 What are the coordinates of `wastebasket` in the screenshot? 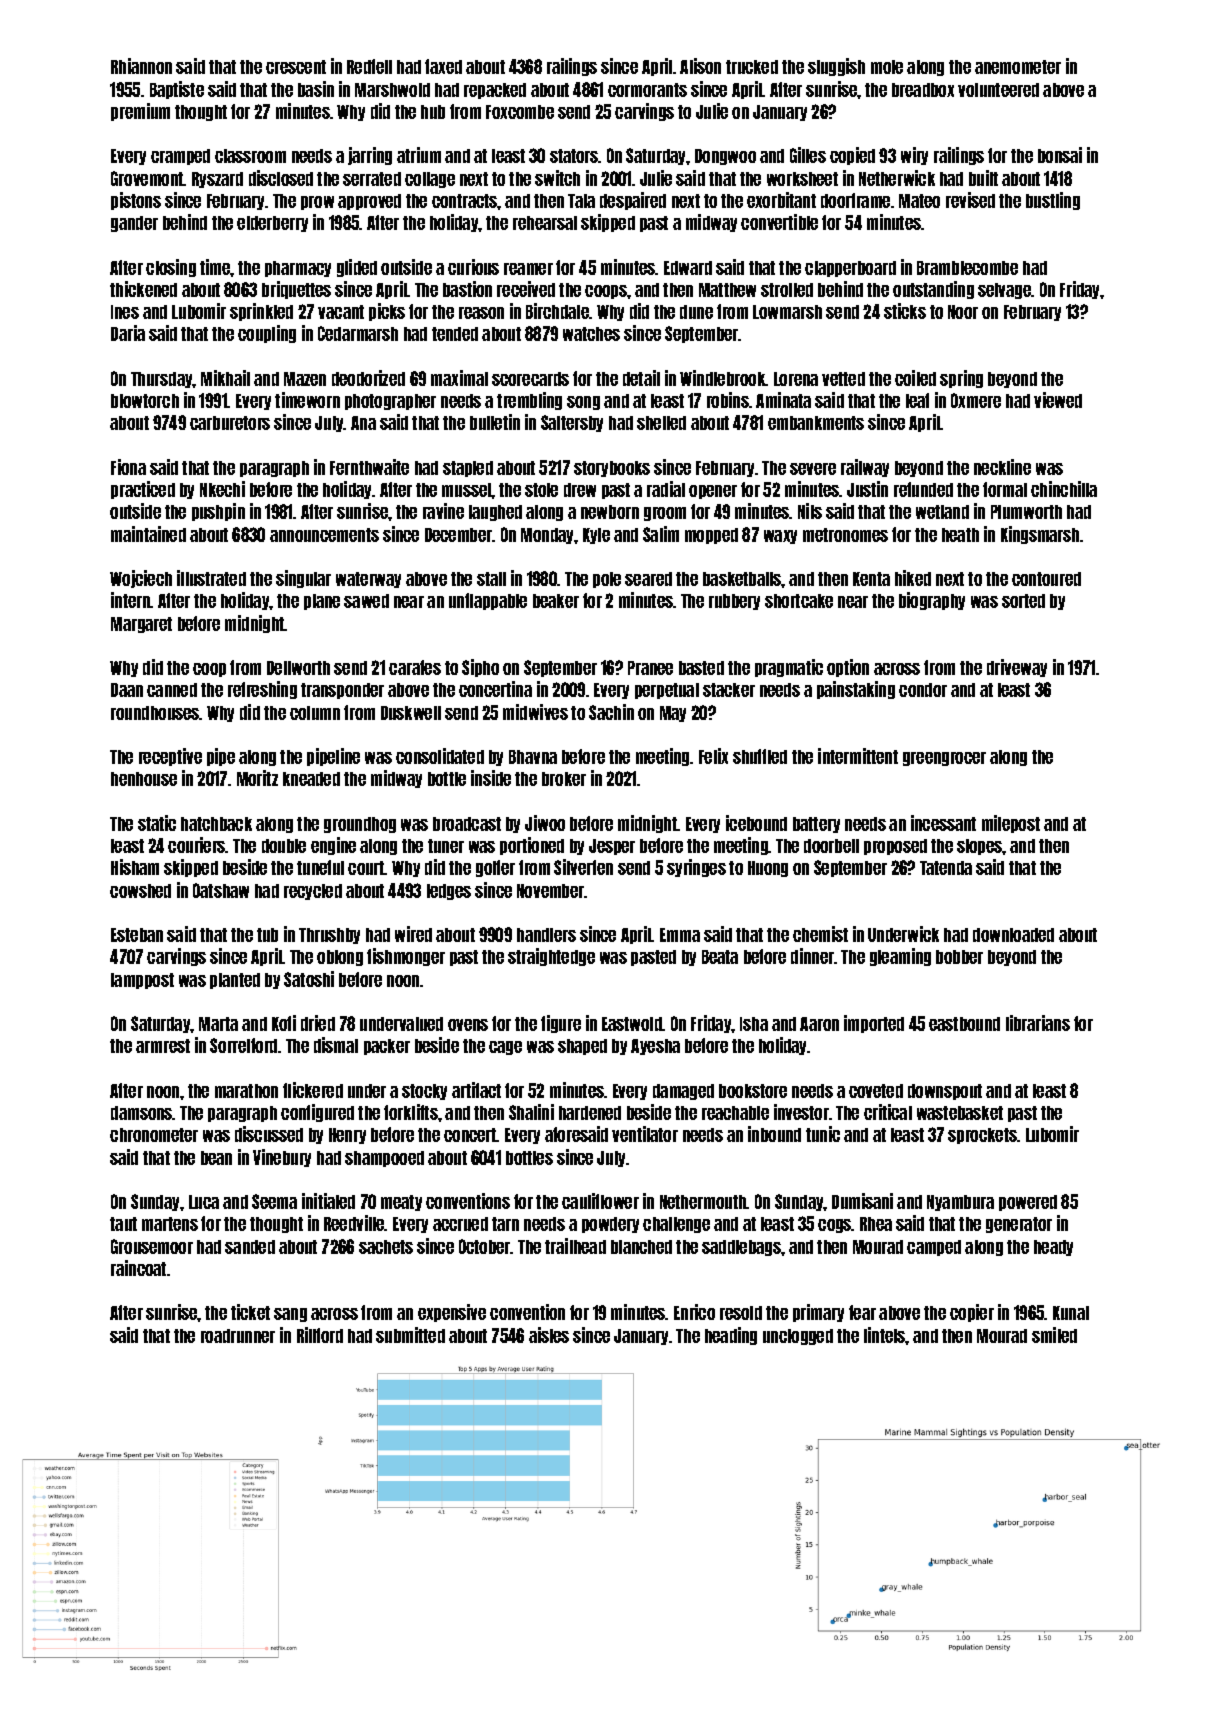 It's located at (960, 1113).
